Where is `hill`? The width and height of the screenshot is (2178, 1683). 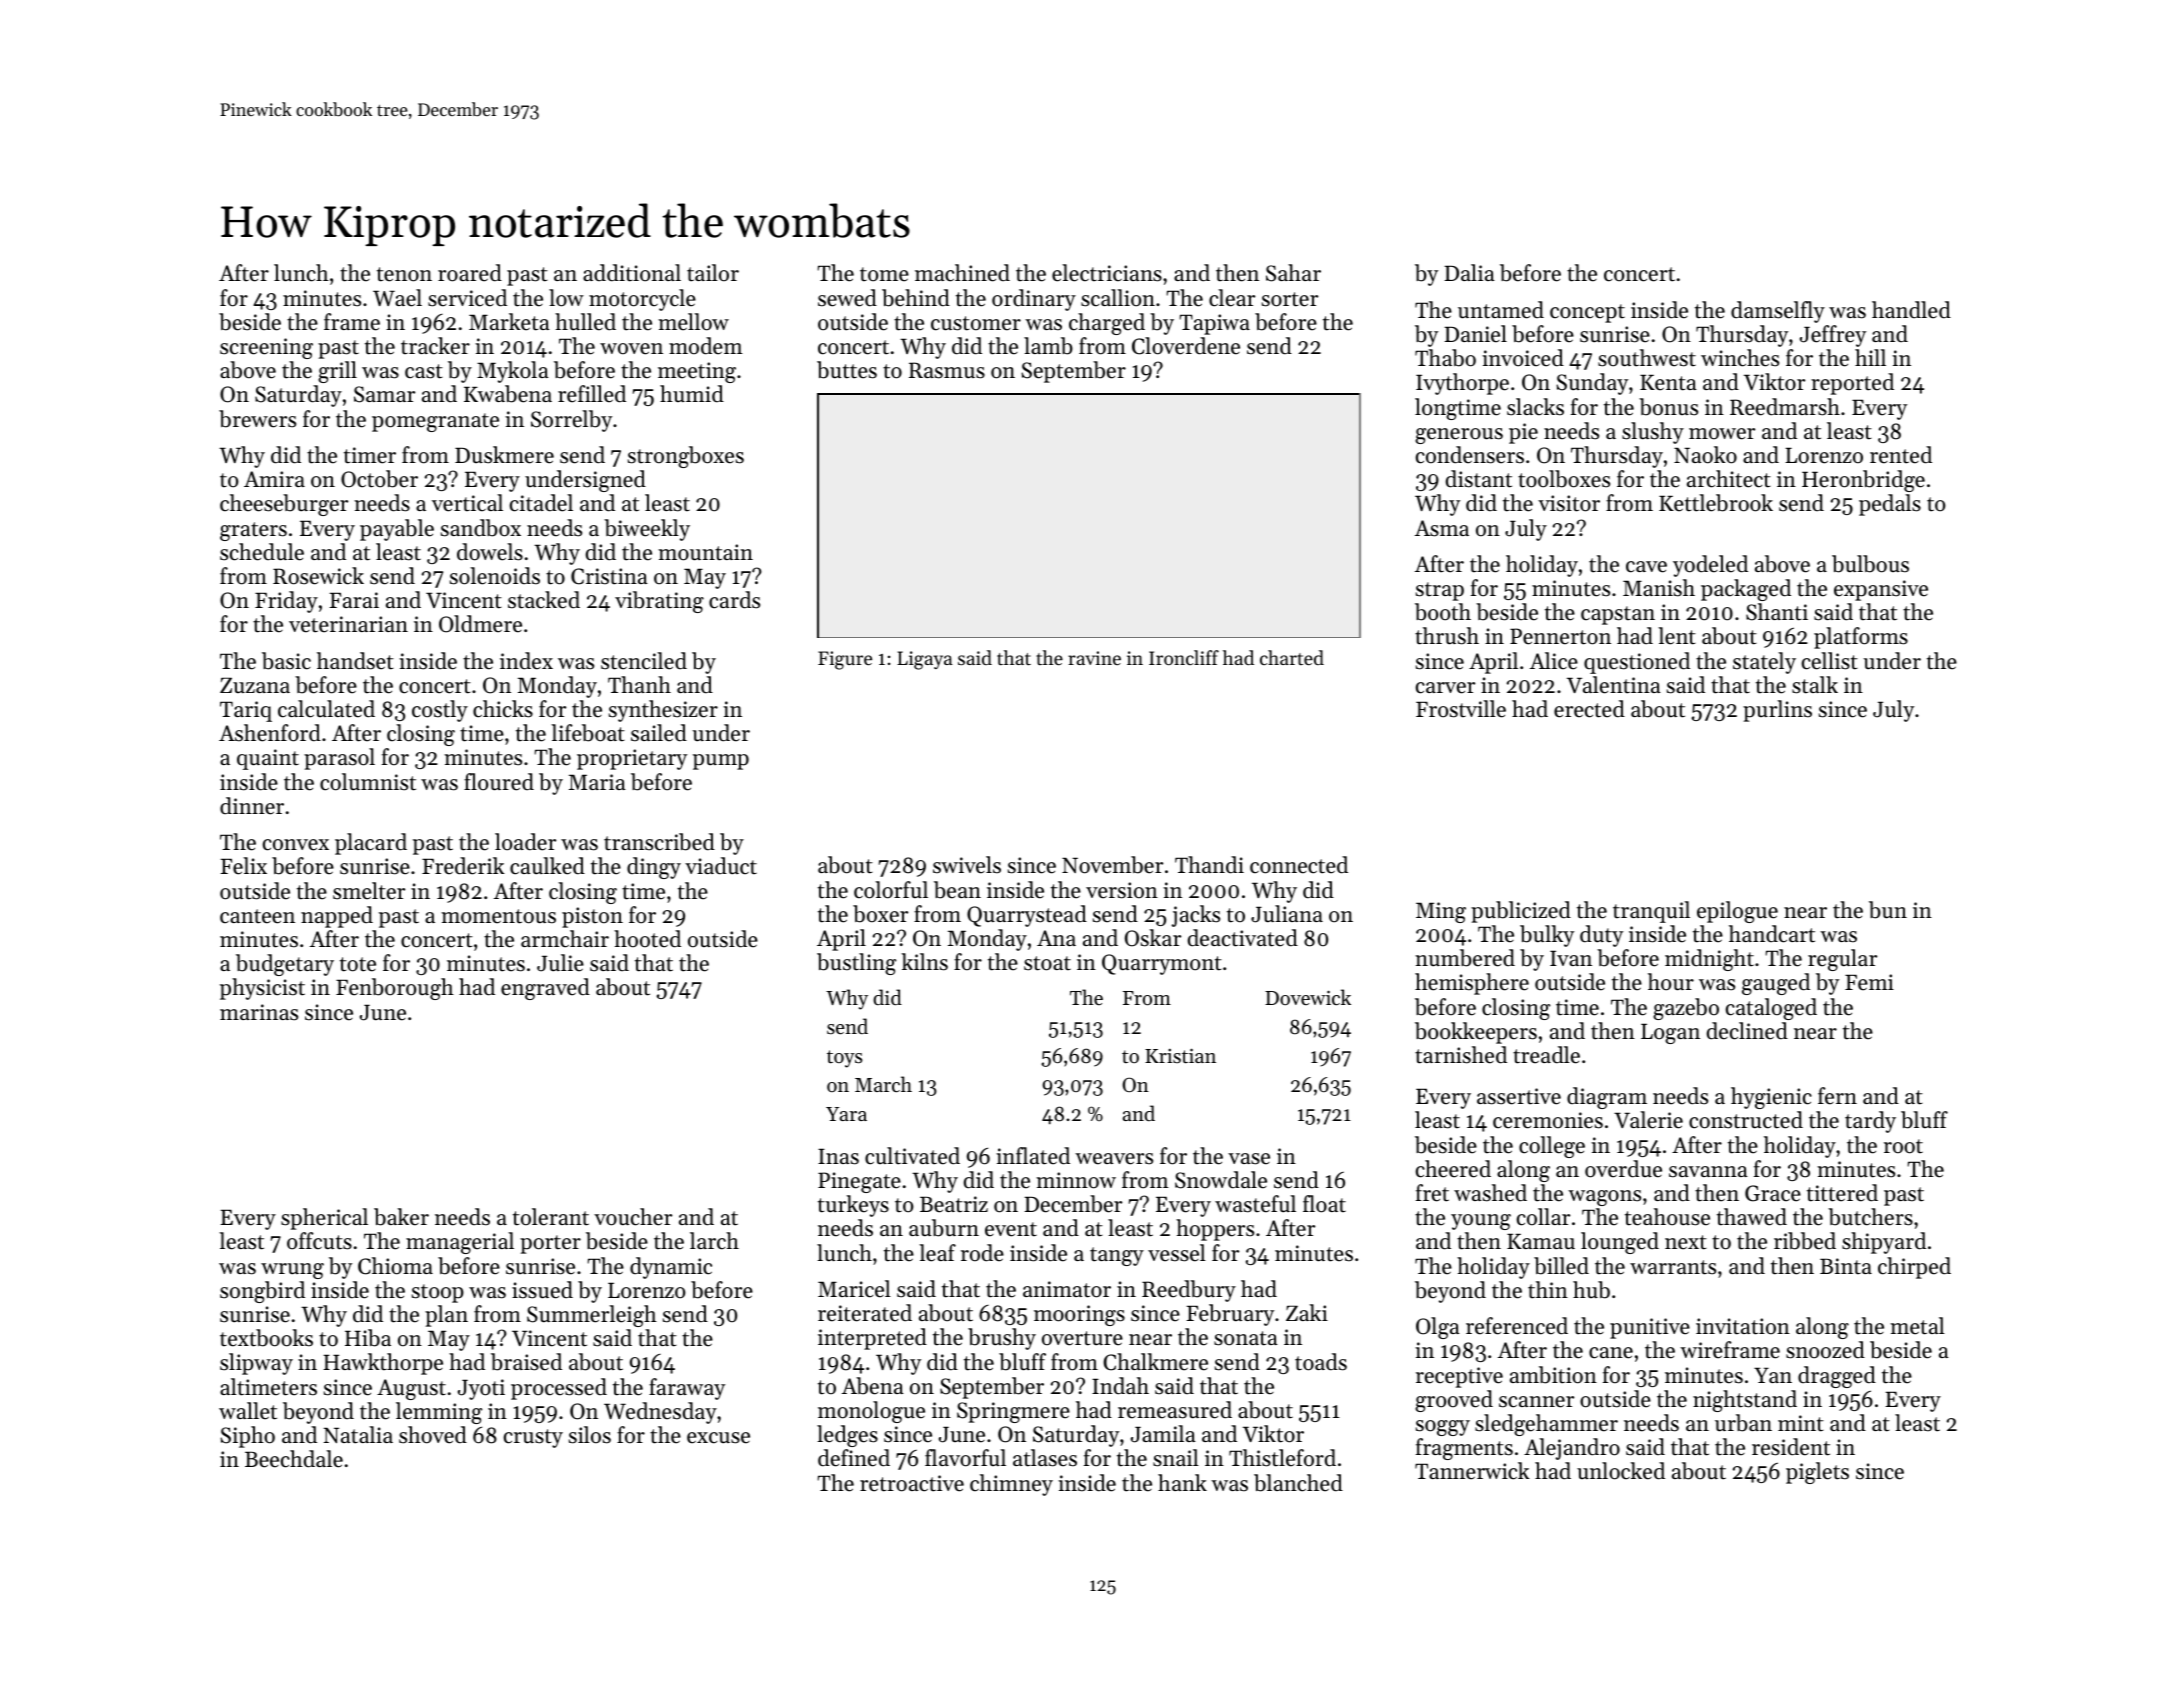 hill is located at coordinates (1870, 357).
